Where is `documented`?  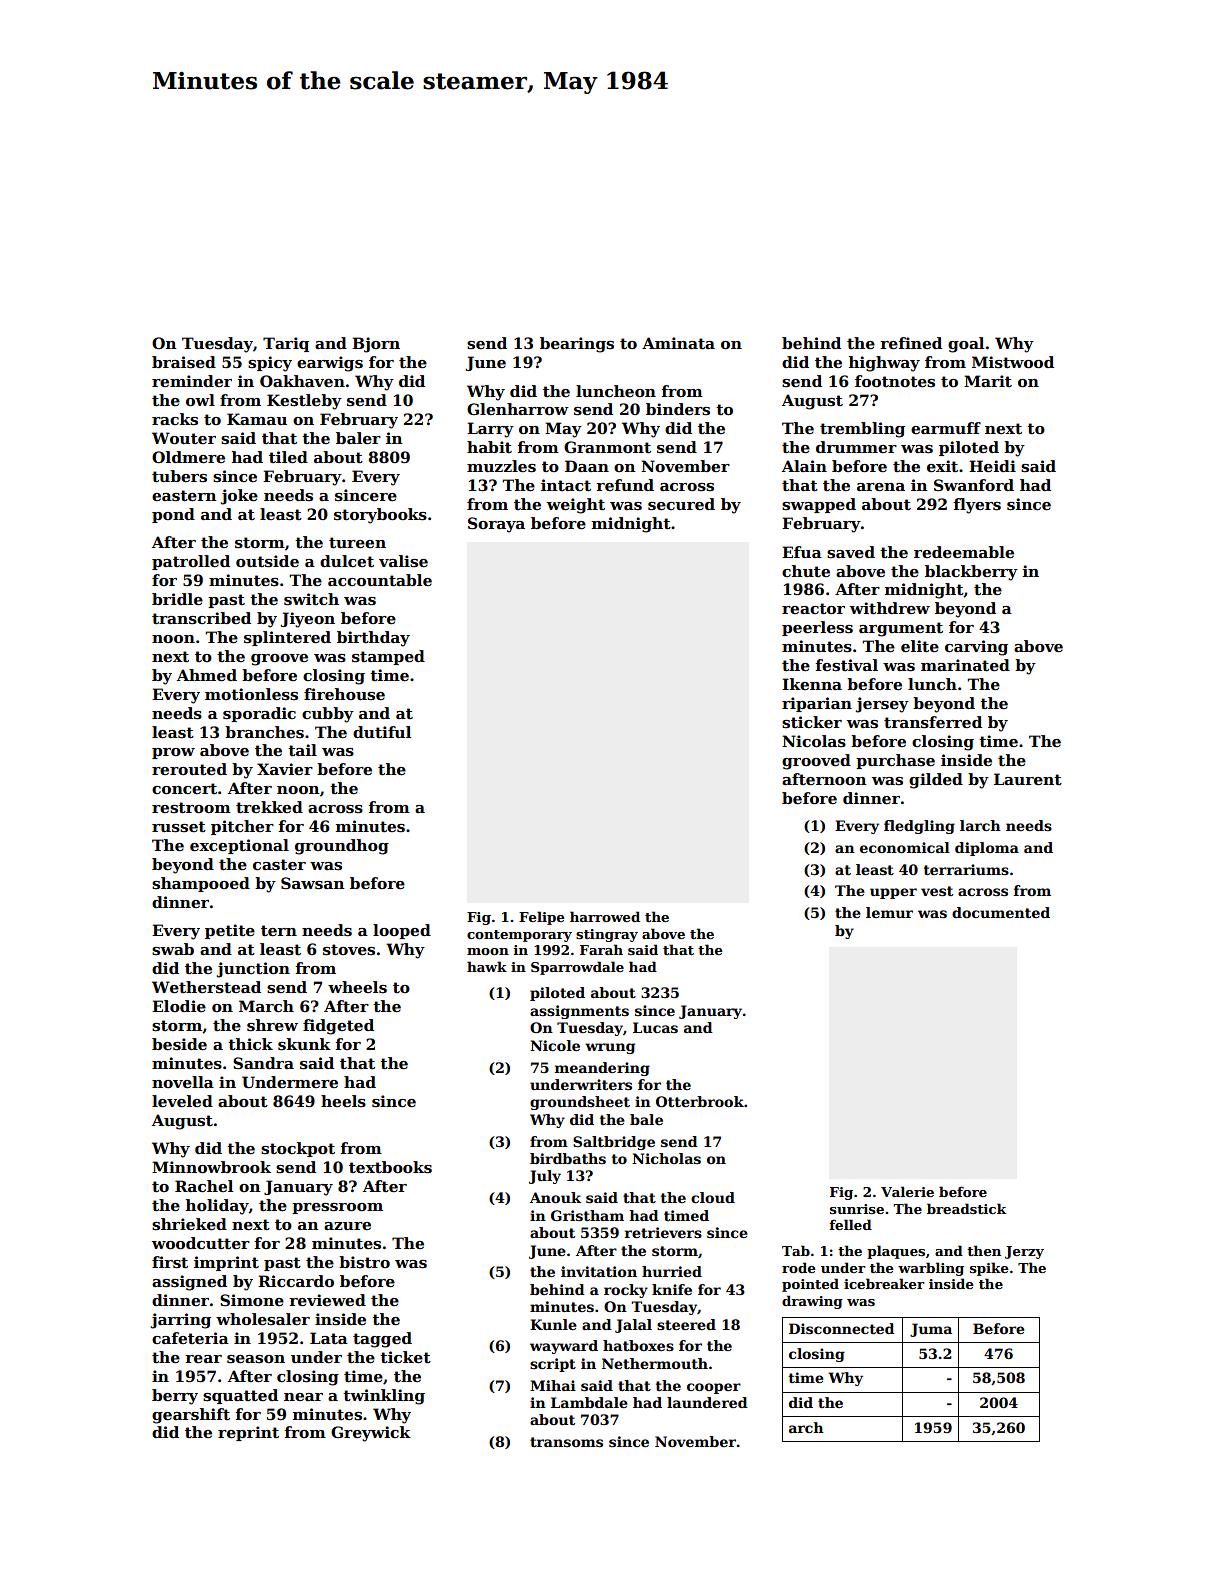
documented is located at coordinates (1001, 912).
